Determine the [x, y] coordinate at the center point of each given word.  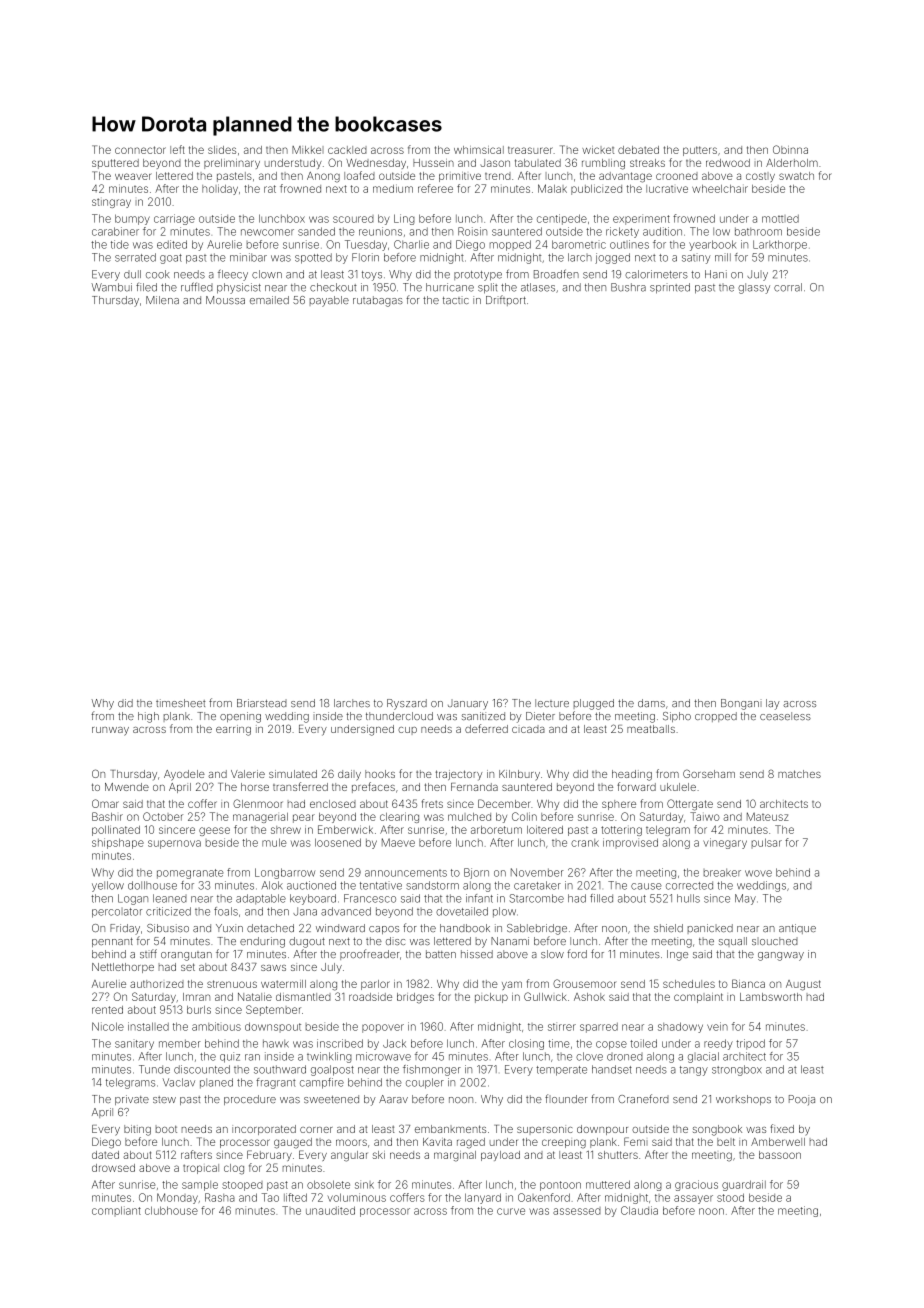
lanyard [483, 1198]
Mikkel [308, 150]
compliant [116, 1211]
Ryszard [407, 704]
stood [730, 1197]
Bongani [741, 704]
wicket [598, 150]
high [148, 717]
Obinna [790, 149]
